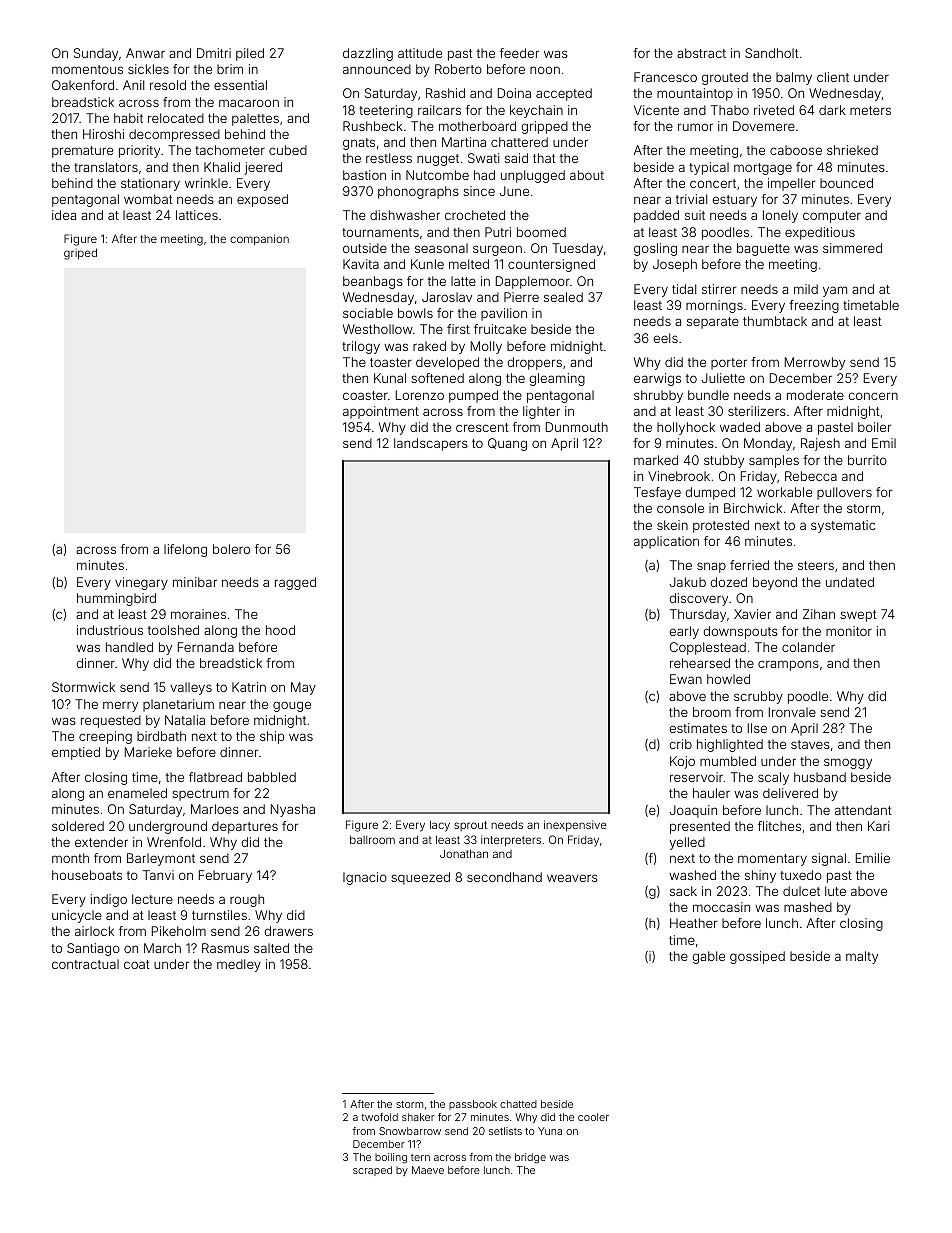 This screenshot has width=952, height=1233. Describe the element at coordinates (372, 1171) in the screenshot. I see `scraped` at that location.
